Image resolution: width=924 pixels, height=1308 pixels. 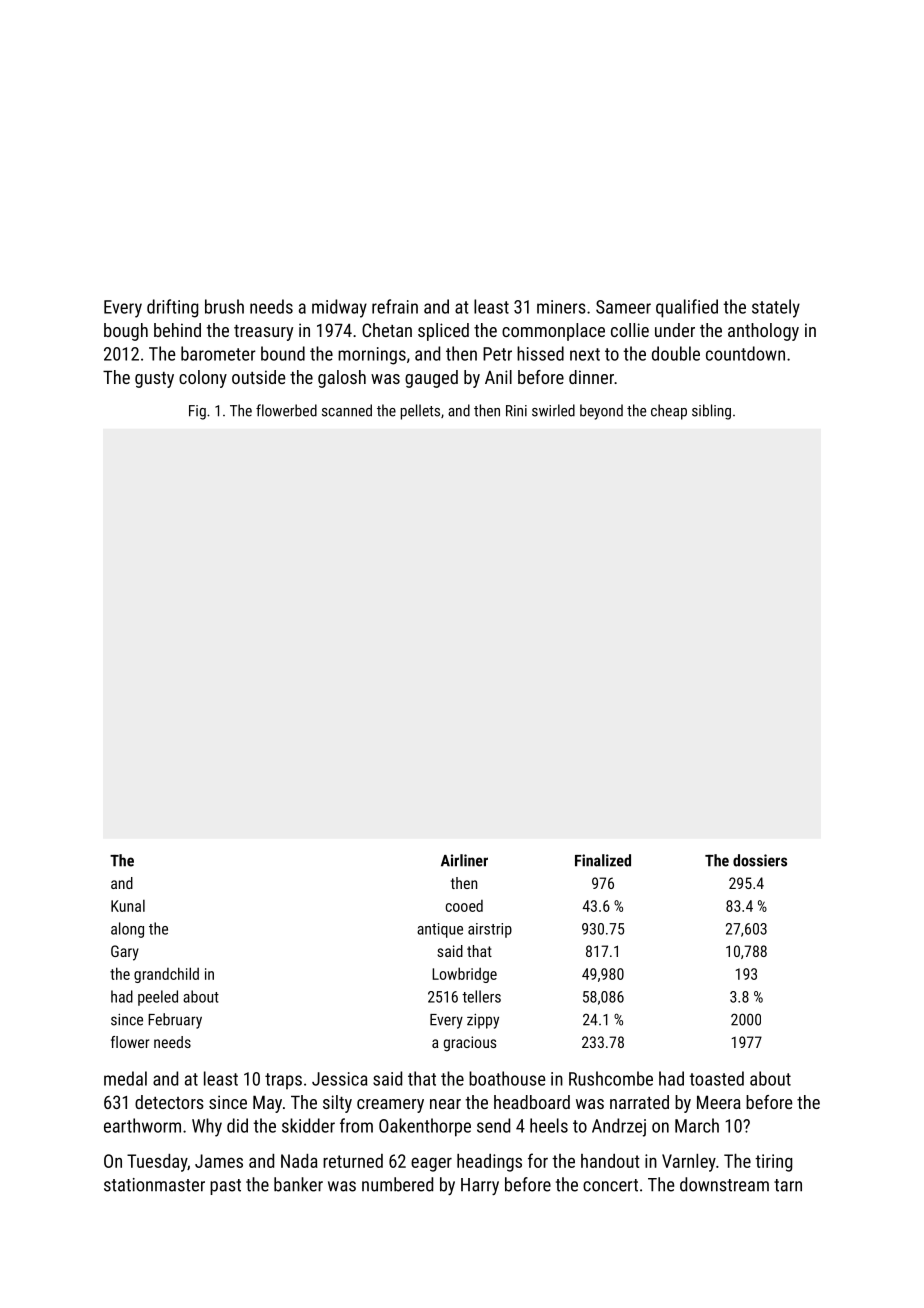 I want to click on drifting, so click(x=172, y=308).
